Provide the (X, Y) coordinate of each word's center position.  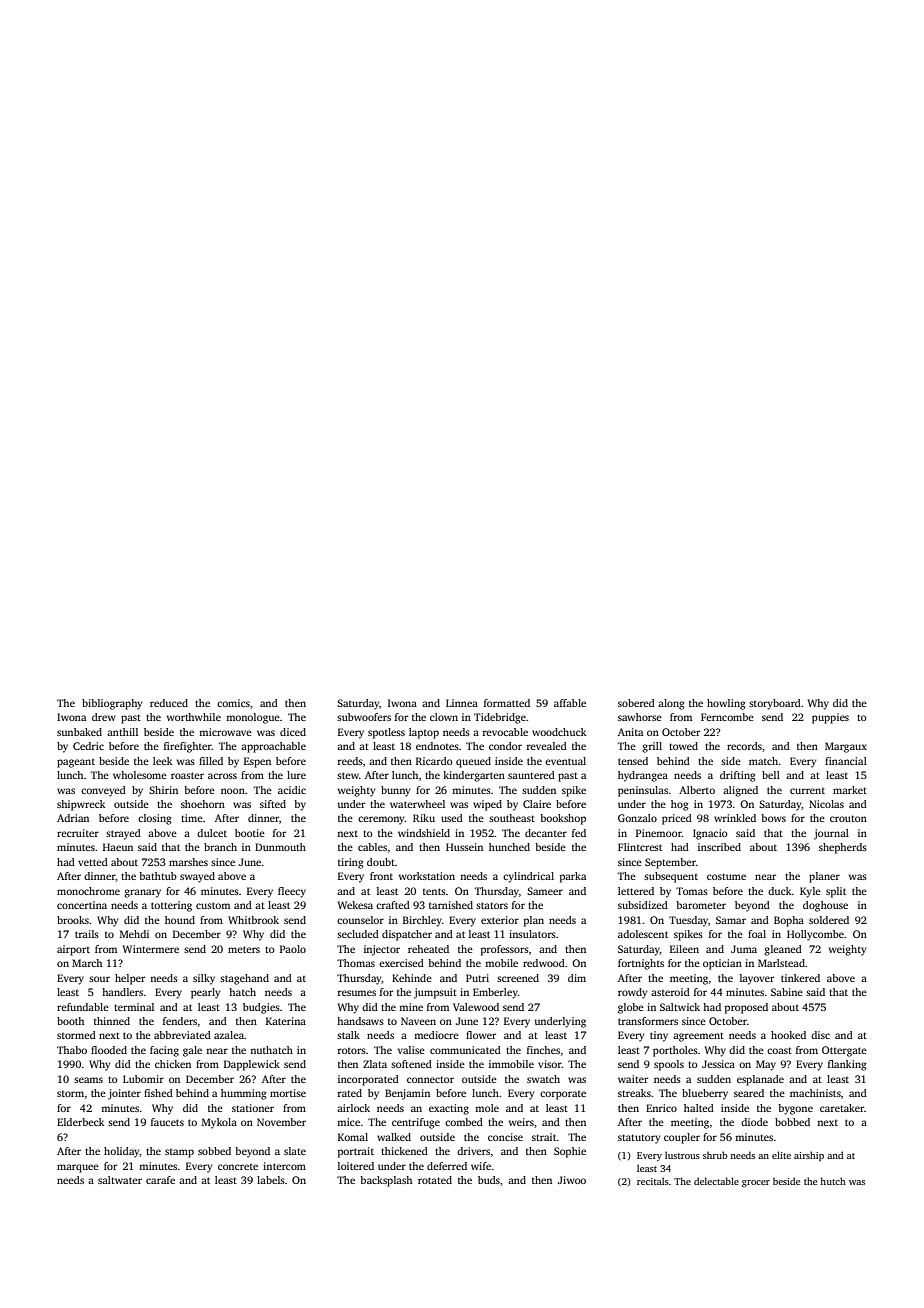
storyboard (775, 704)
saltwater (120, 1180)
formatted (507, 703)
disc (820, 1035)
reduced (169, 703)
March (87, 963)
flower (481, 1035)
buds (489, 1180)
